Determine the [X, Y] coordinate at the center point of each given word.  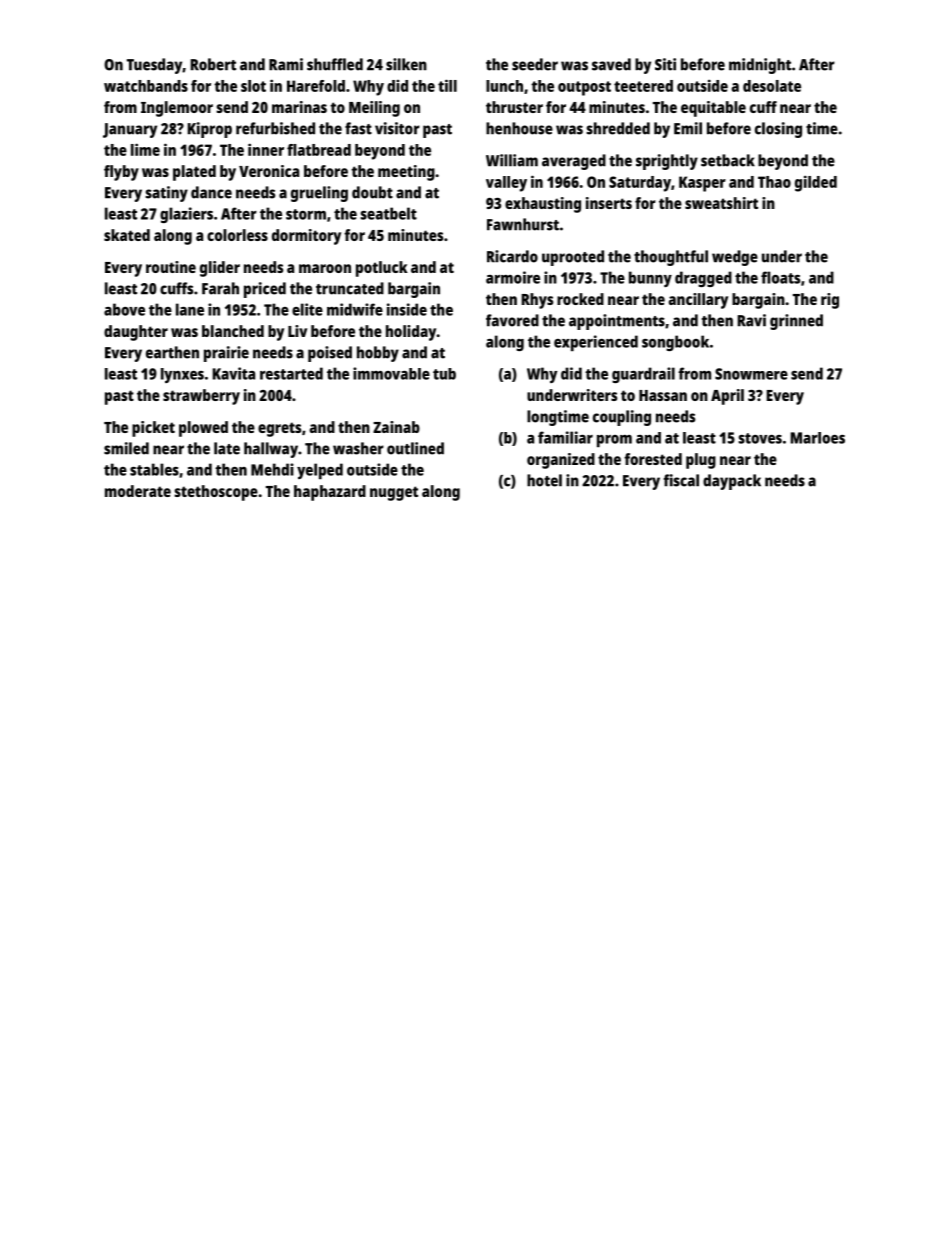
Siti [665, 64]
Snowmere [751, 374]
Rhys [537, 301]
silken [406, 64]
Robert [213, 64]
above [124, 309]
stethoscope [216, 493]
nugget [394, 493]
